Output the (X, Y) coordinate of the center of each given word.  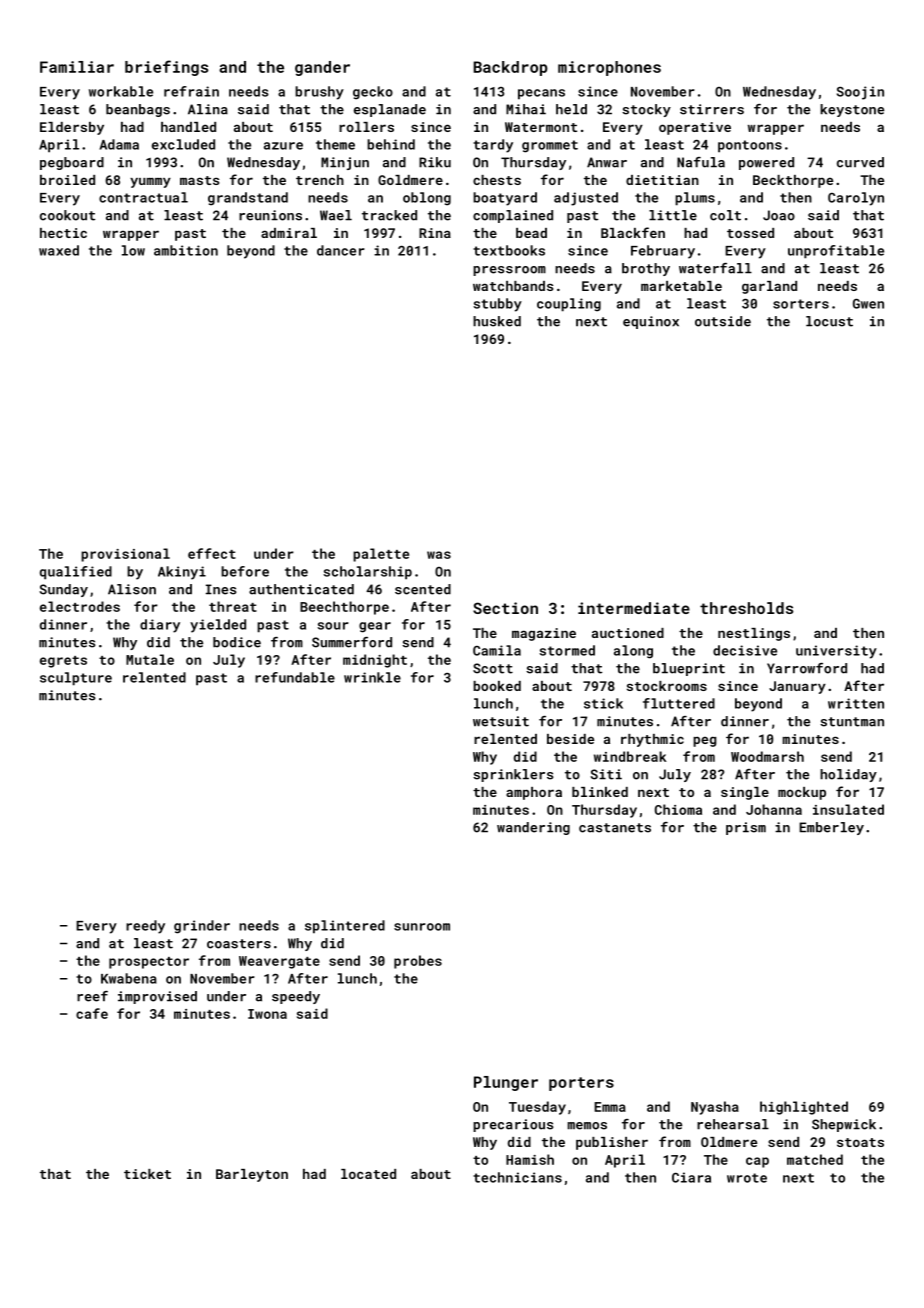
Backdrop (510, 68)
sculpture (76, 679)
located (368, 1174)
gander (322, 68)
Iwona (267, 1014)
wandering (533, 828)
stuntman (852, 722)
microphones (609, 68)
